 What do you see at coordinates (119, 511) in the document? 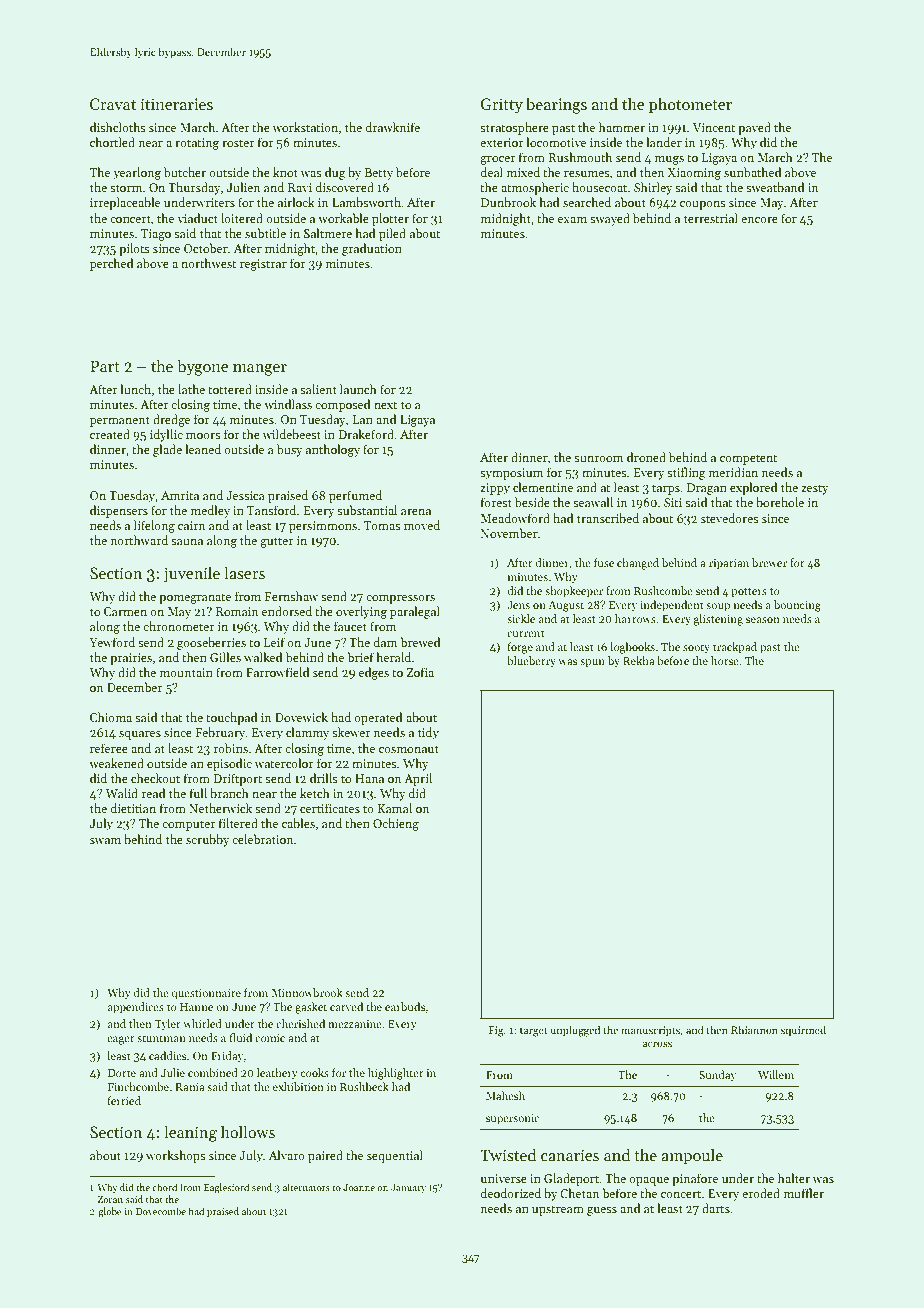
I see `dispensers` at bounding box center [119, 511].
